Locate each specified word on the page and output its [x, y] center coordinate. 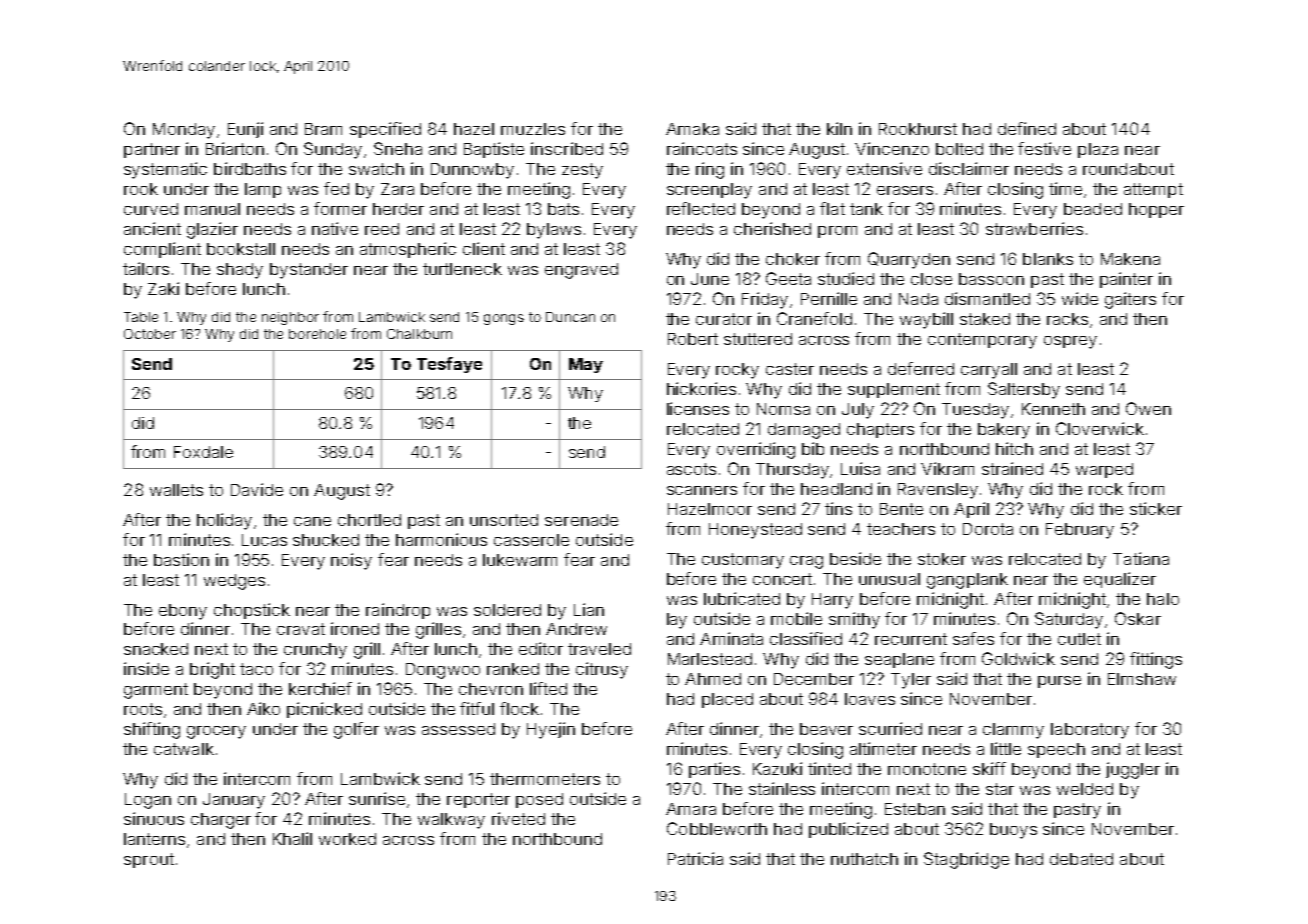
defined [1027, 128]
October [150, 334]
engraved [581, 271]
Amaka [692, 129]
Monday [184, 131]
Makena [1130, 259]
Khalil [292, 838]
